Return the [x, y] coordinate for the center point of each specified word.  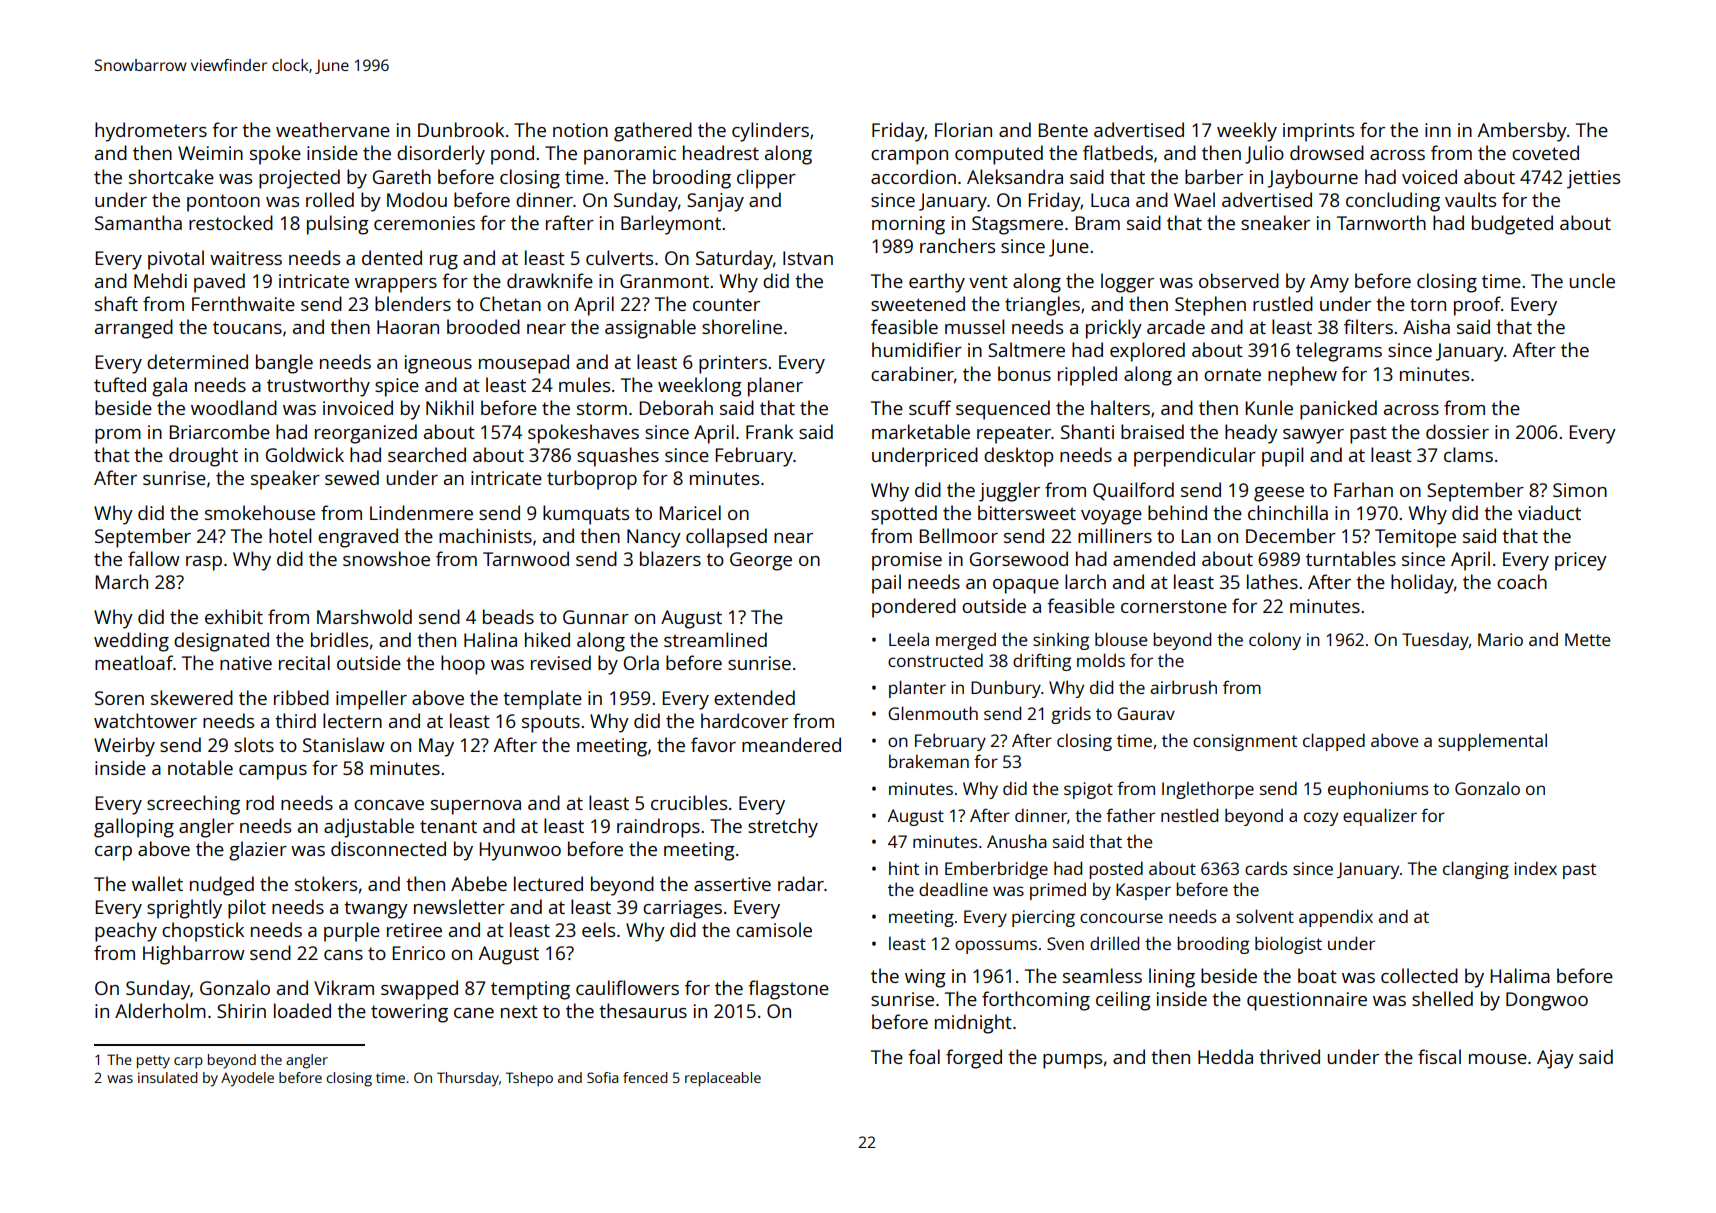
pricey [1581, 561]
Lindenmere [421, 512]
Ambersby [1522, 132]
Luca [1110, 200]
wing [925, 978]
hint [904, 868]
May [436, 747]
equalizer [1380, 817]
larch [1085, 581]
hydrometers [151, 132]
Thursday [468, 1079]
